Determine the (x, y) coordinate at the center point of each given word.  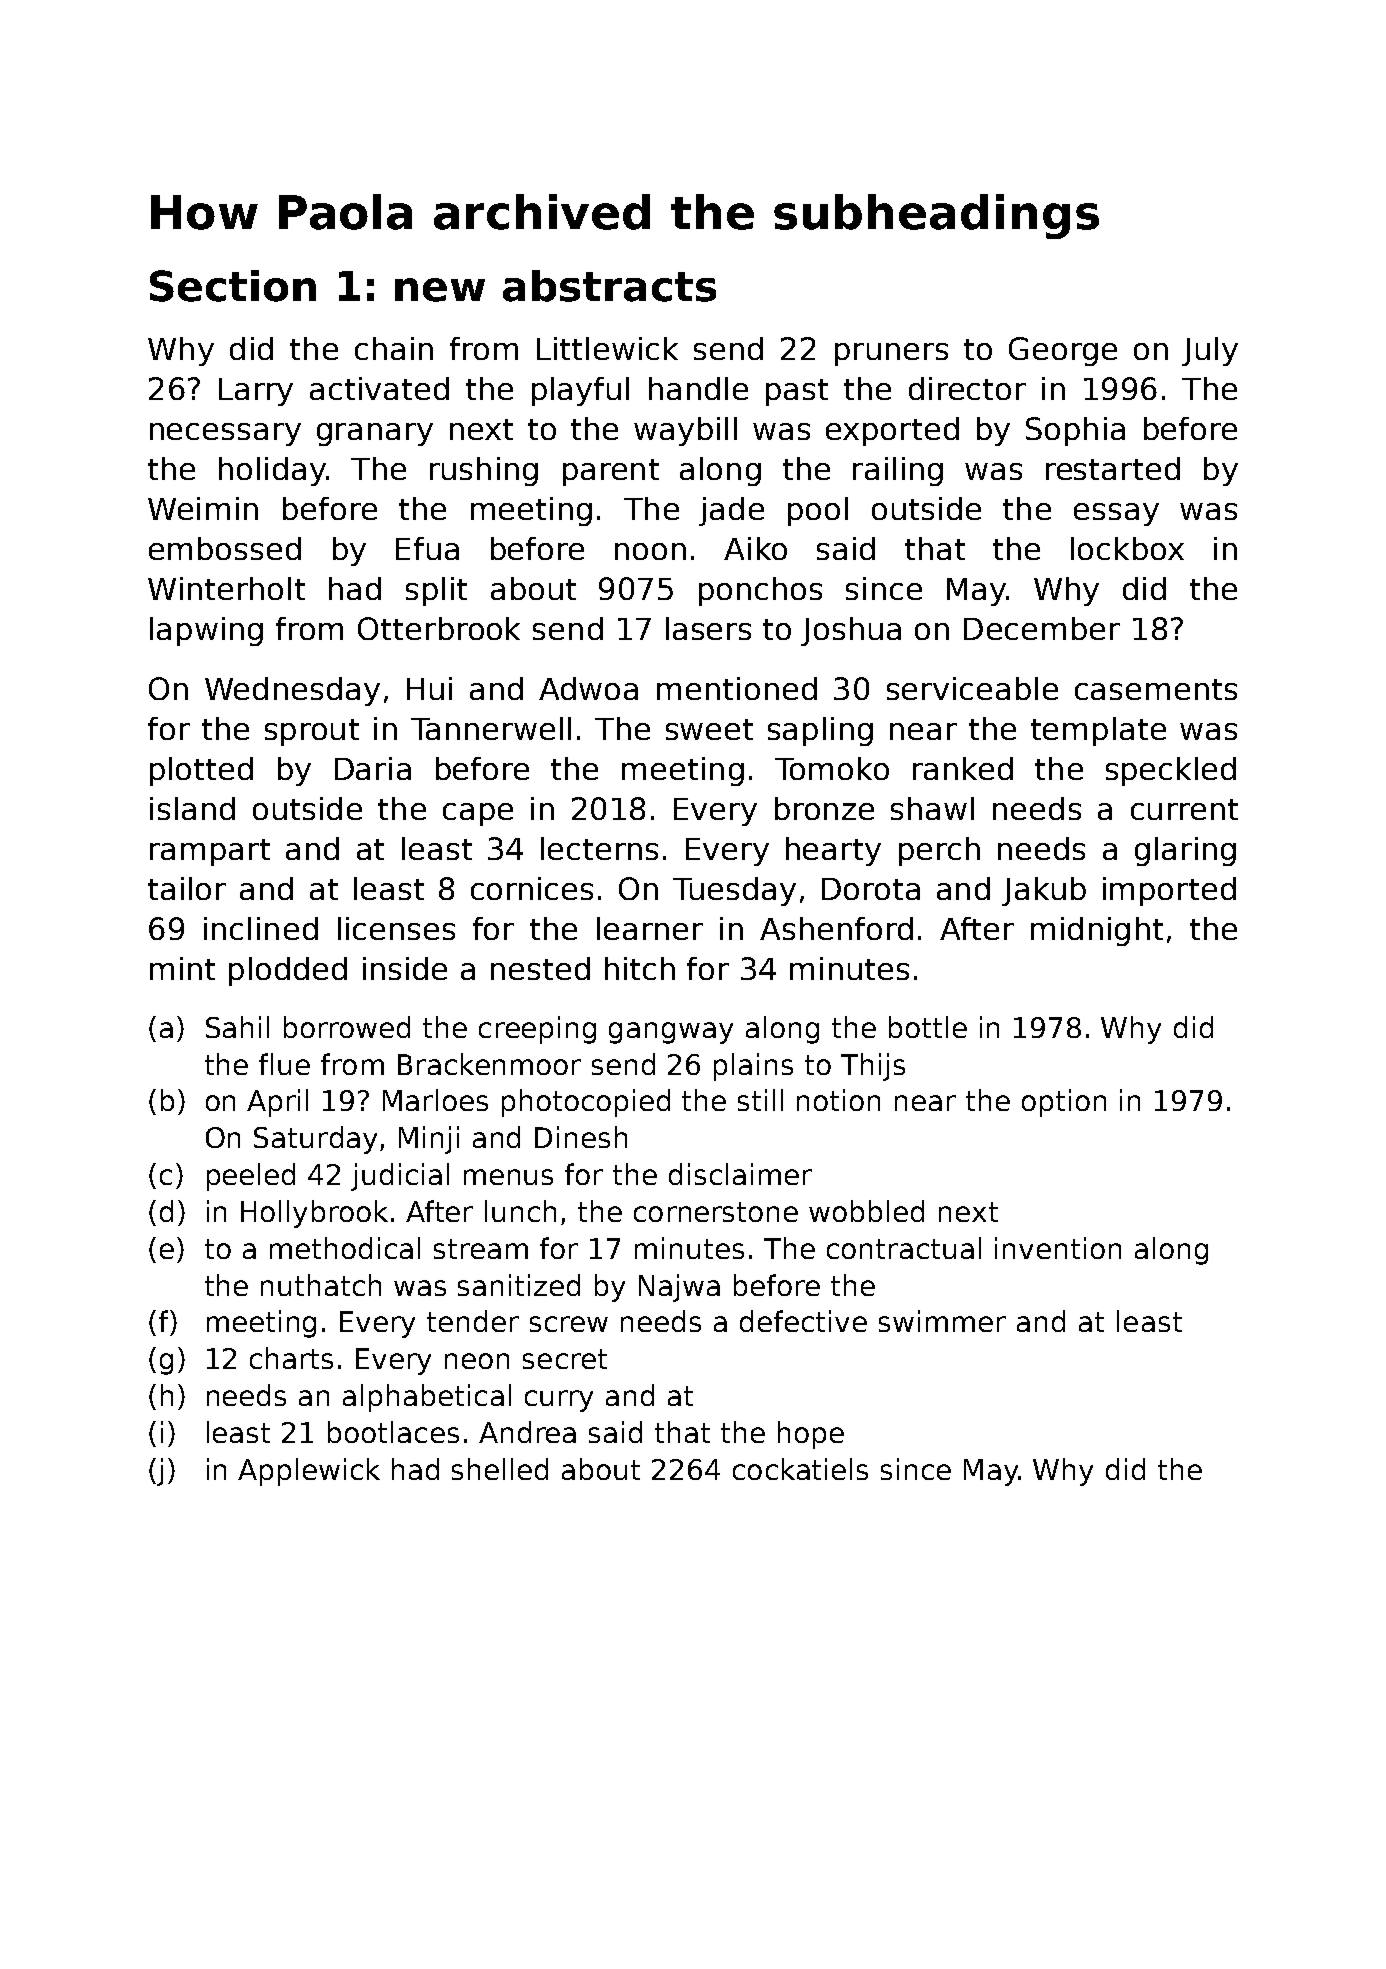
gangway (671, 1033)
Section (233, 286)
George (1063, 351)
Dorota (871, 889)
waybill (685, 431)
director (967, 388)
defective (803, 1321)
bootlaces (393, 1432)
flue (284, 1064)
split (436, 591)
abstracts (609, 286)
